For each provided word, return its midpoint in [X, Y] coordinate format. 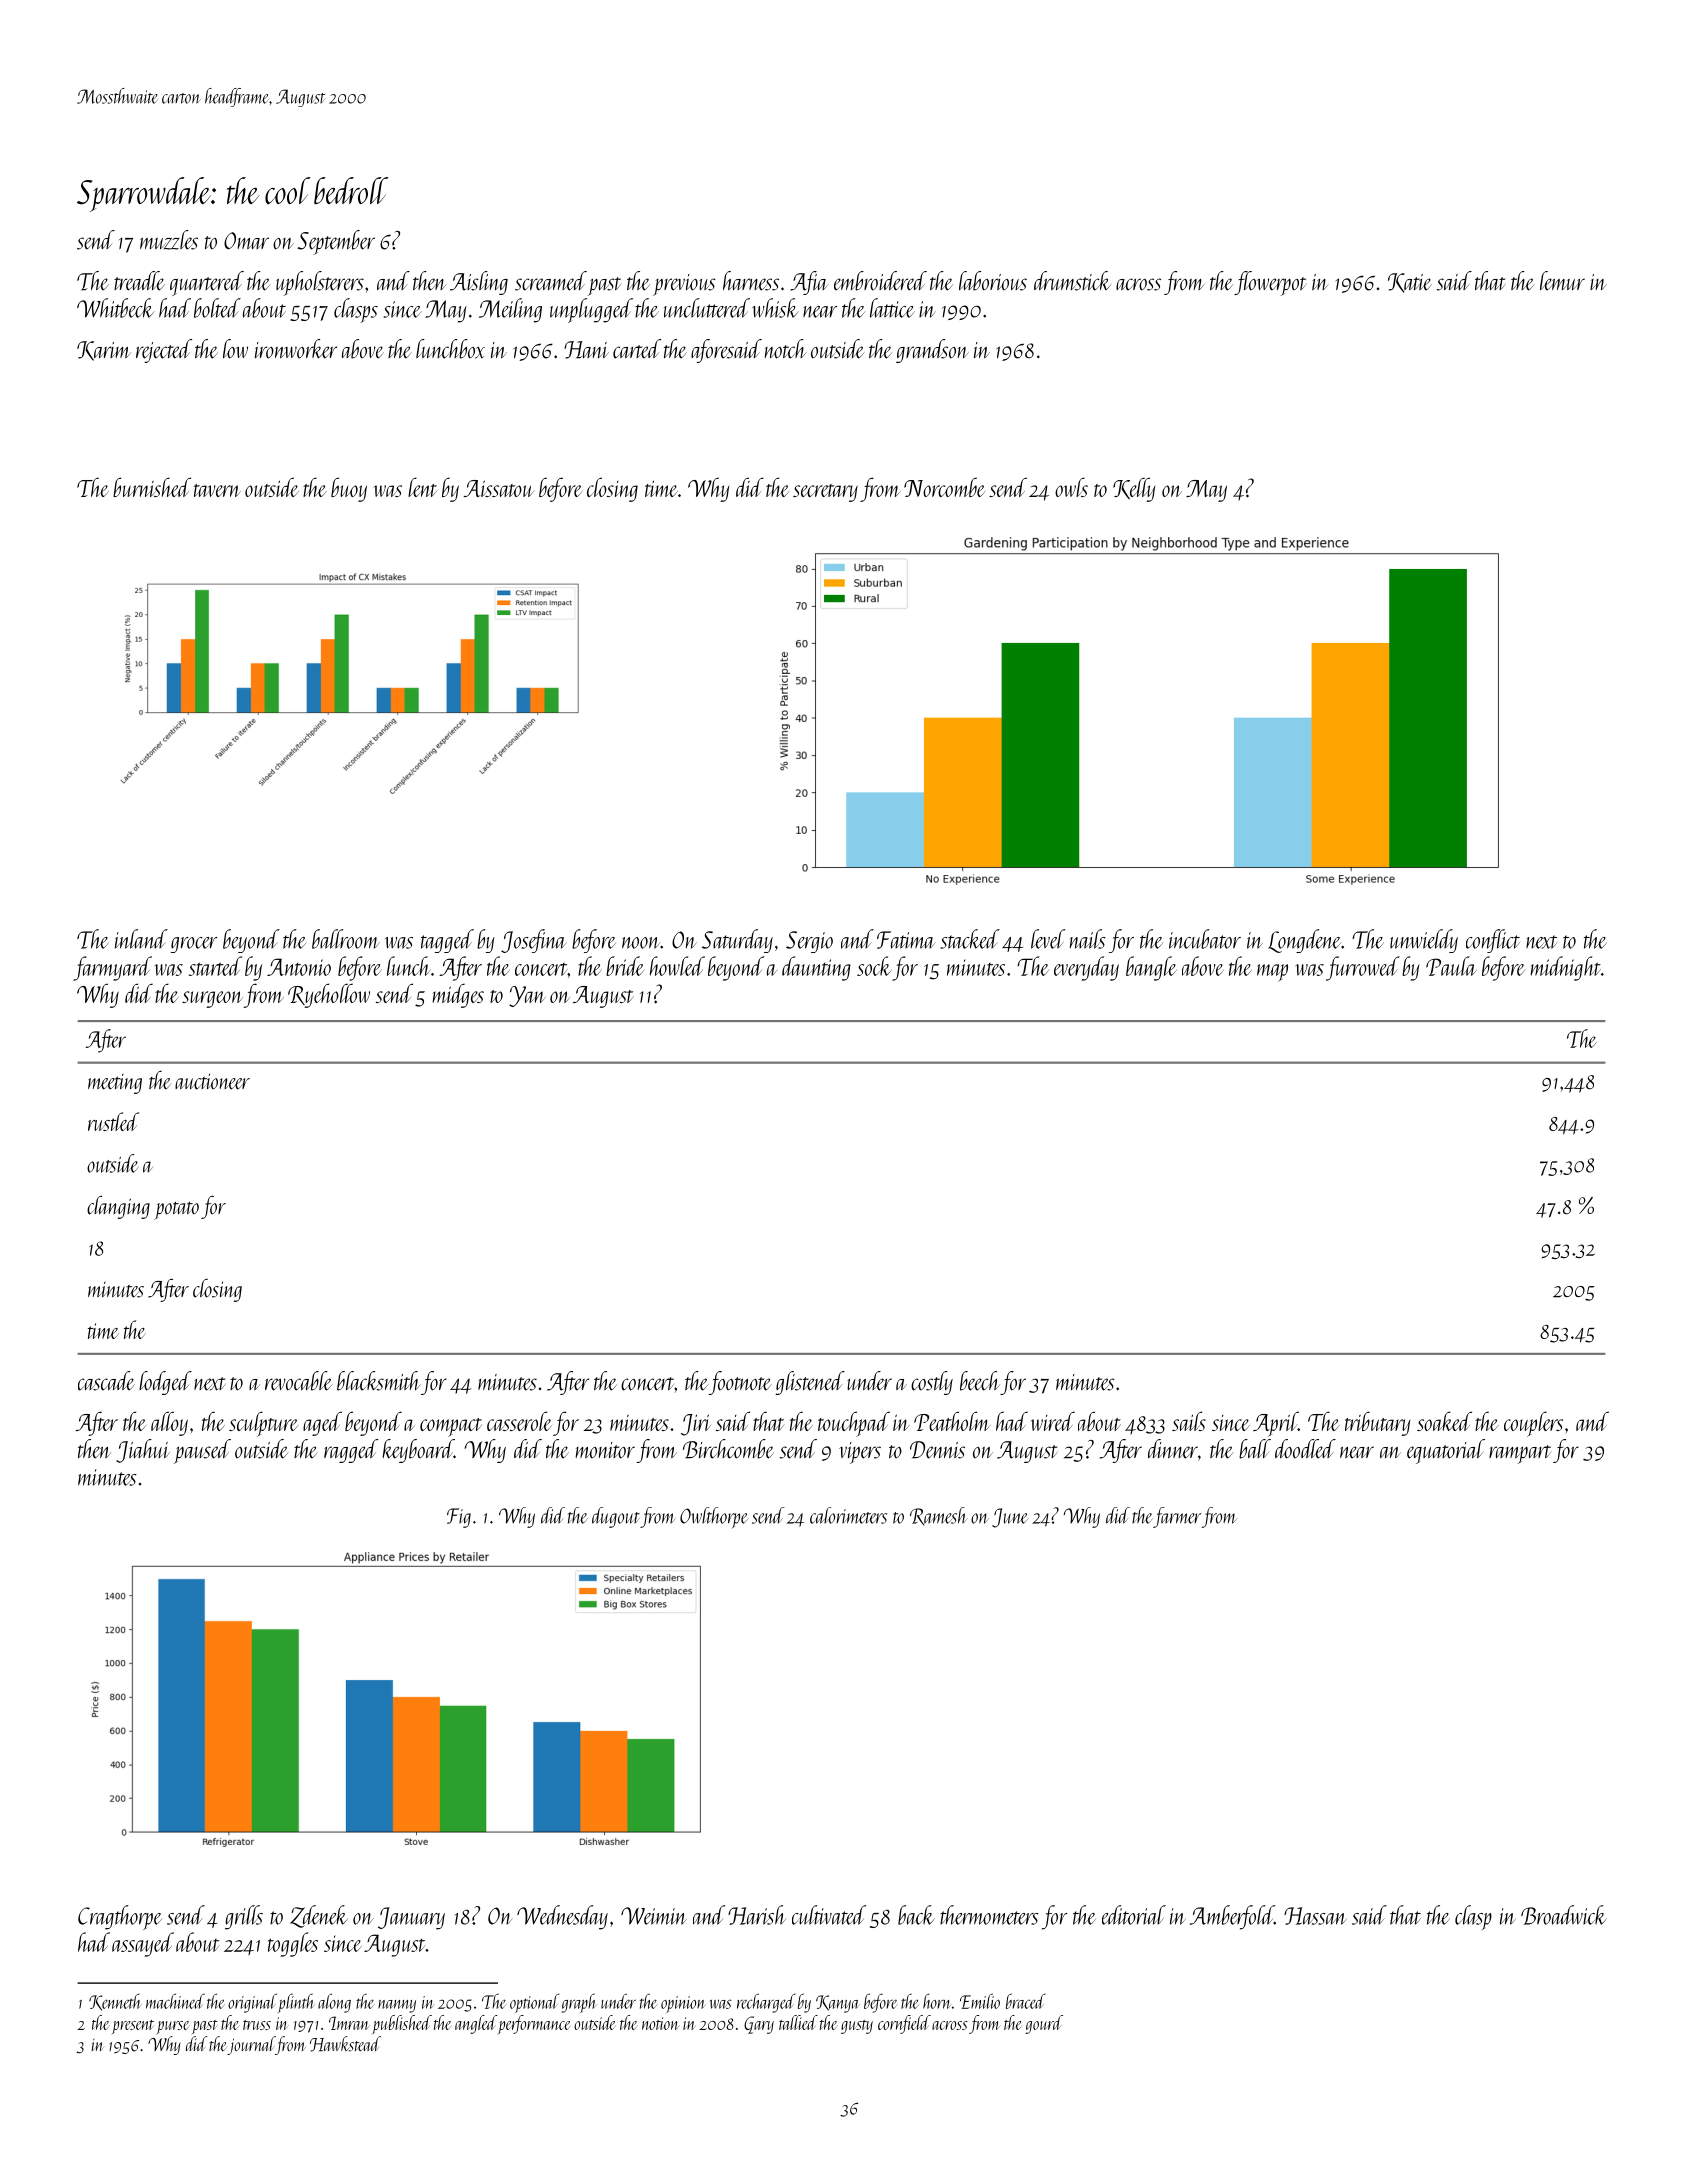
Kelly [1134, 489]
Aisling [479, 283]
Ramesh [939, 1516]
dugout [616, 1517]
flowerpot [1270, 283]
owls [1071, 487]
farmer [1177, 1517]
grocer [194, 945]
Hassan [1315, 1916]
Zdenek [319, 1916]
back [916, 1915]
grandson [932, 351]
